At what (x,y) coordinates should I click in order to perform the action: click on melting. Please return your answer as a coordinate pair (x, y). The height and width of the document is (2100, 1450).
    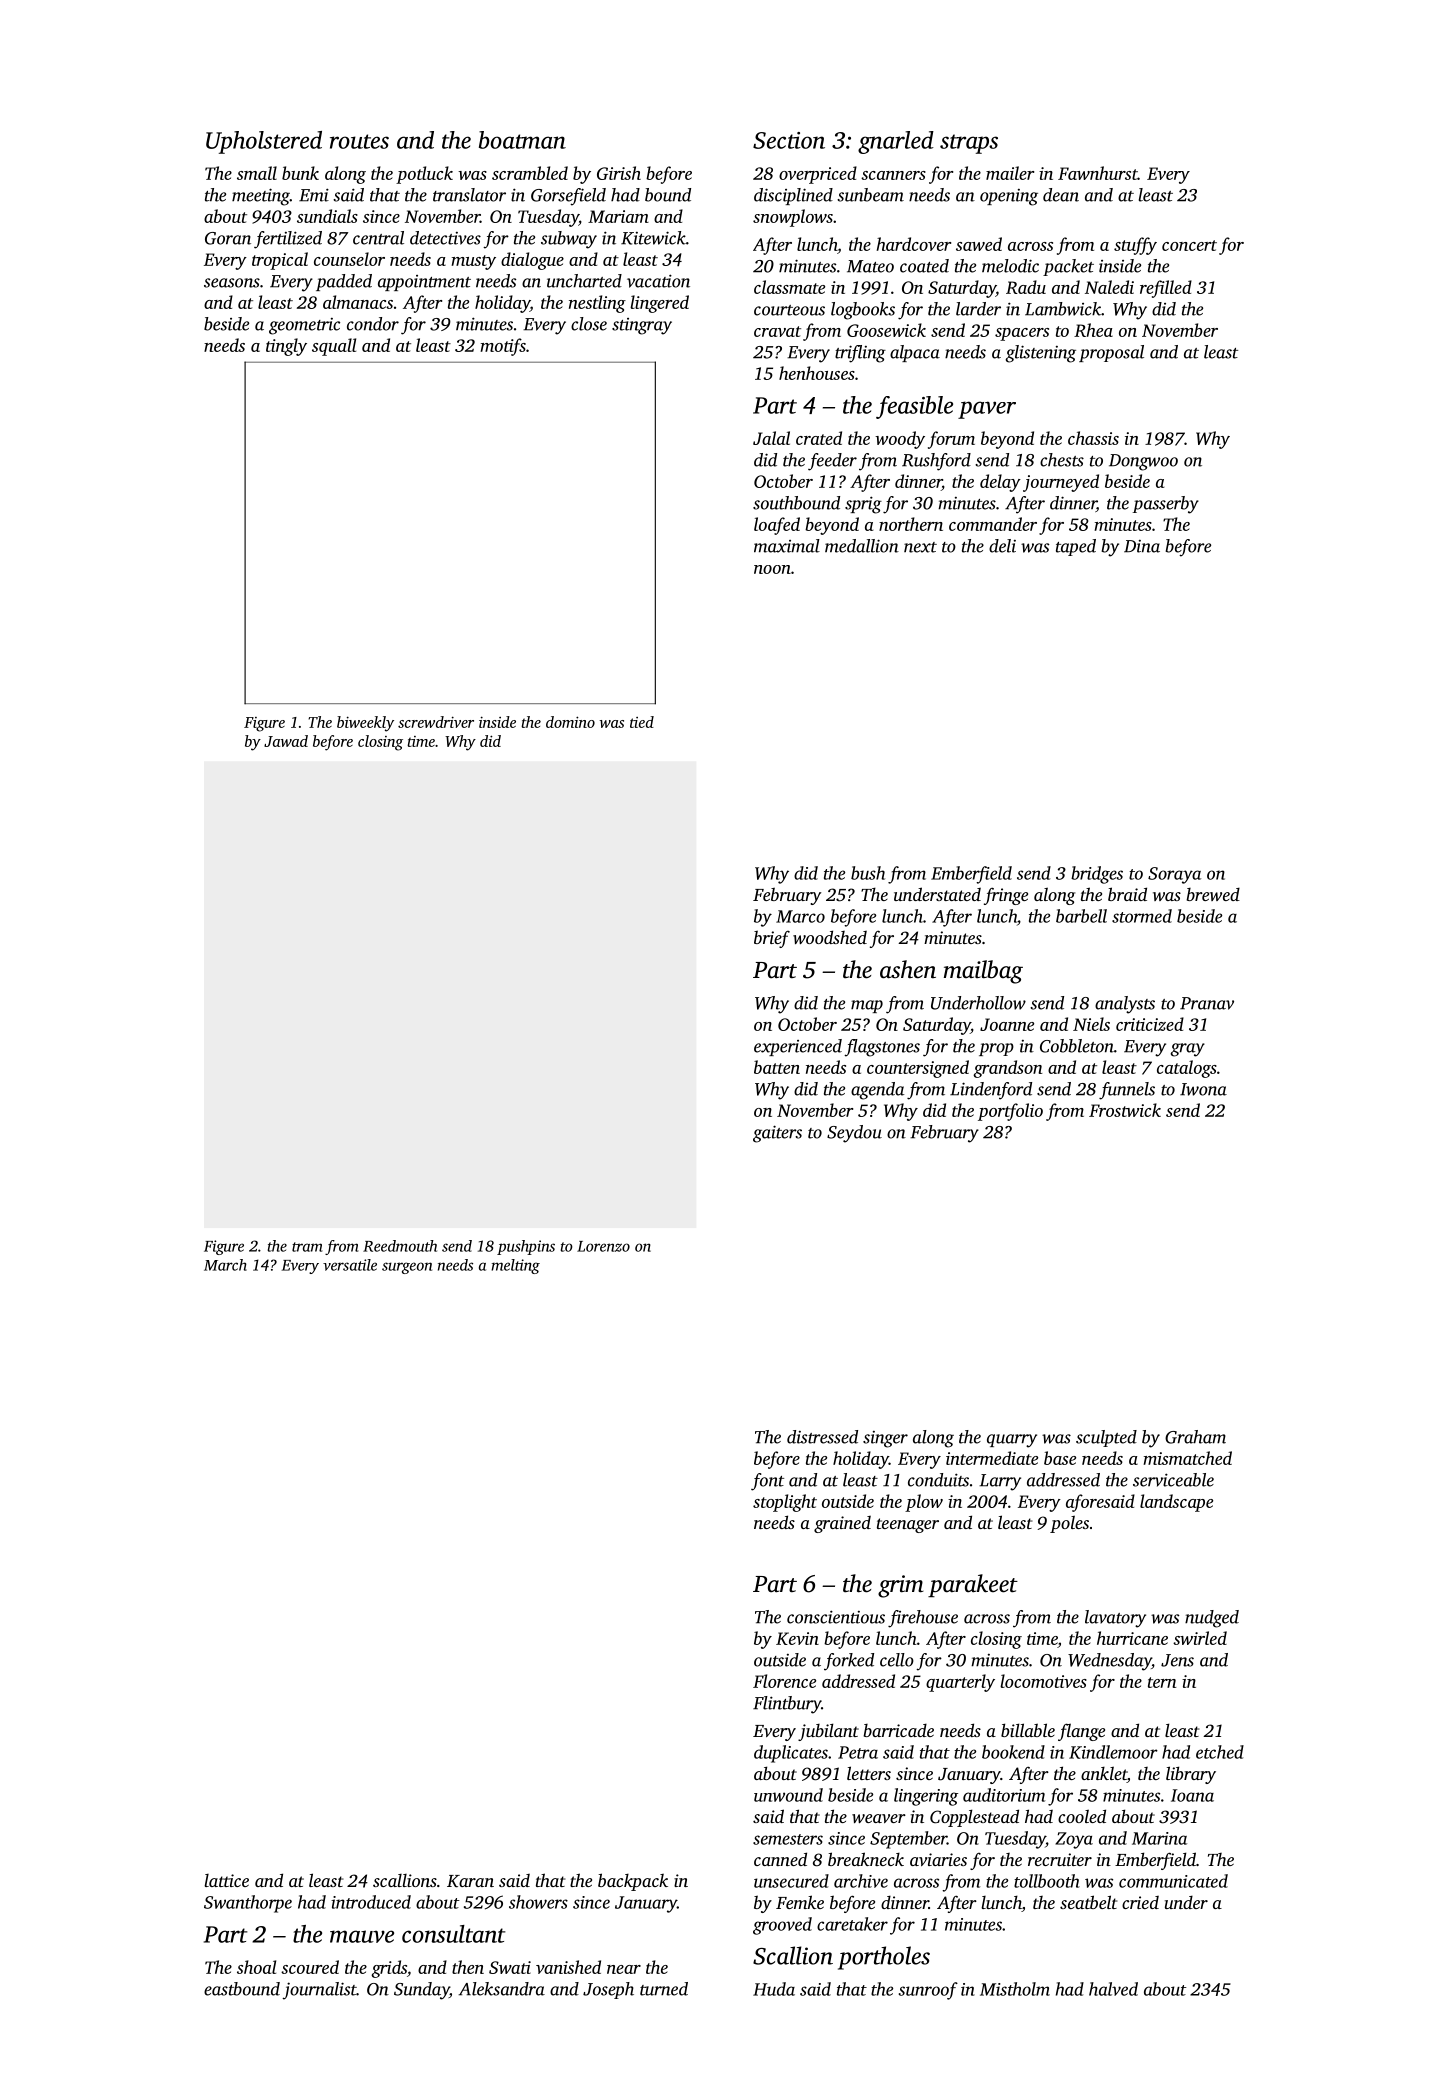
    Looking at the image, I should click on (515, 1266).
